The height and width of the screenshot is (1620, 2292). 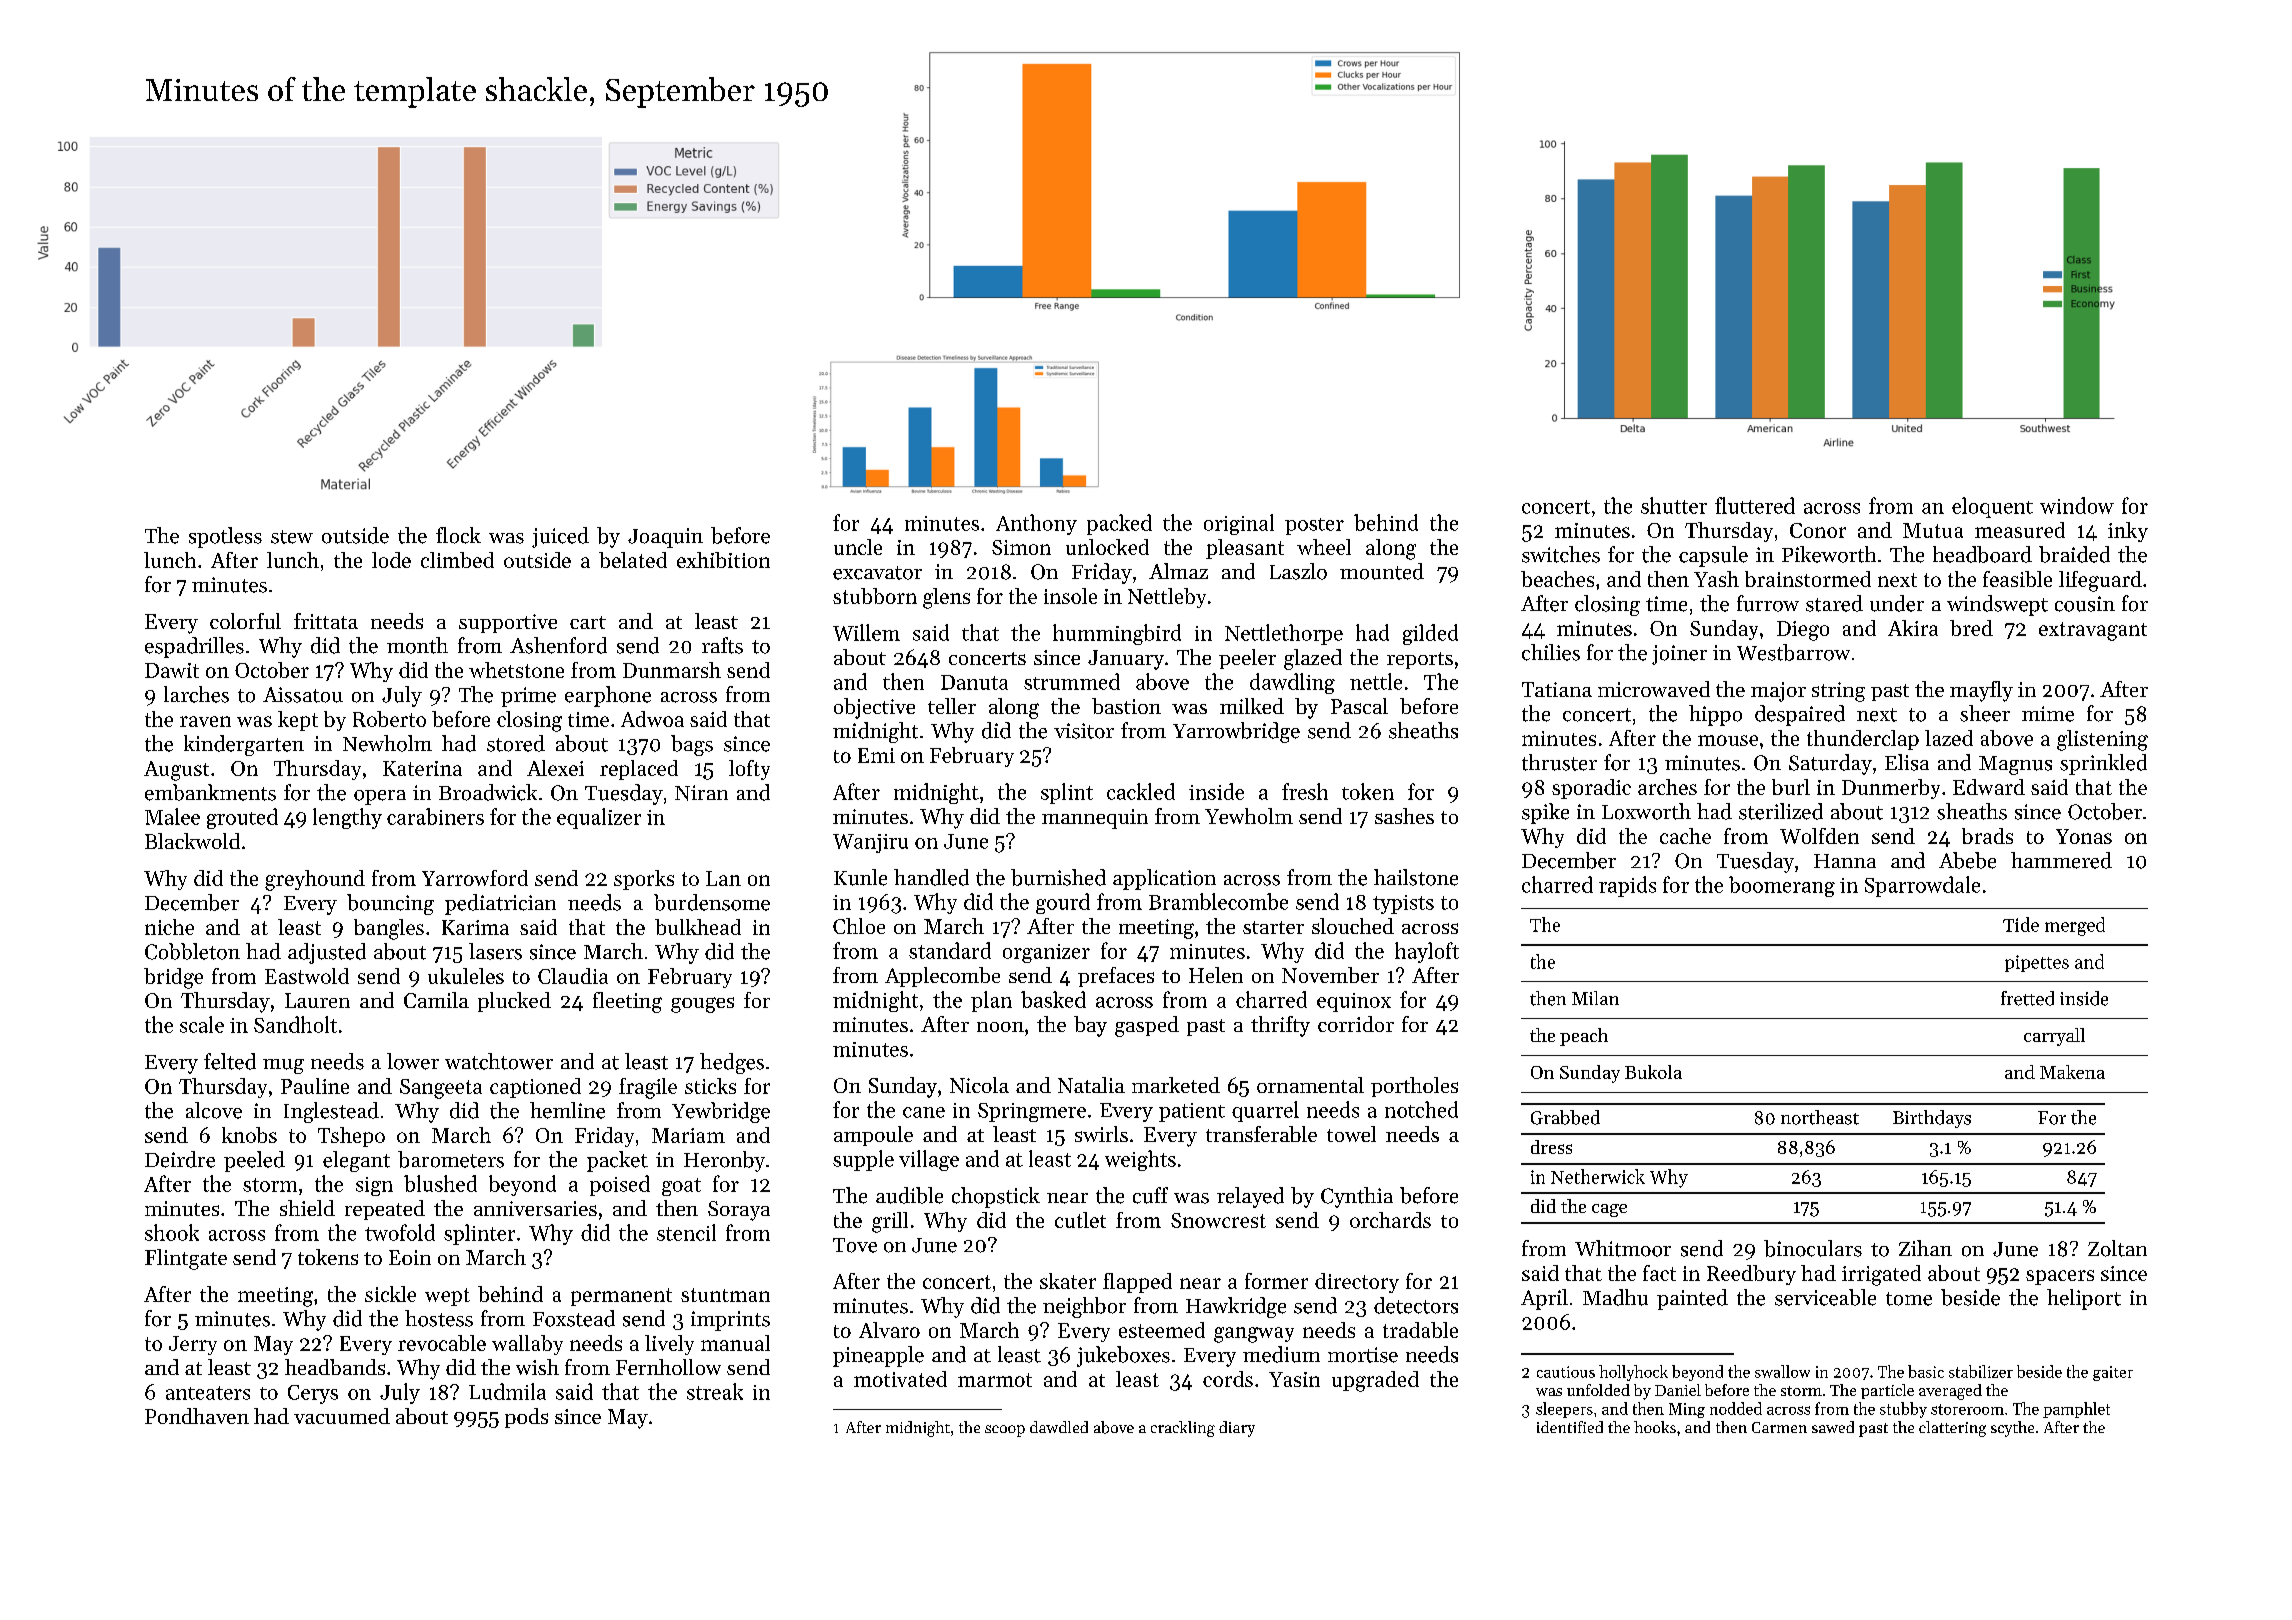 What do you see at coordinates (1779, 1427) in the screenshot?
I see `Carmen` at bounding box center [1779, 1427].
